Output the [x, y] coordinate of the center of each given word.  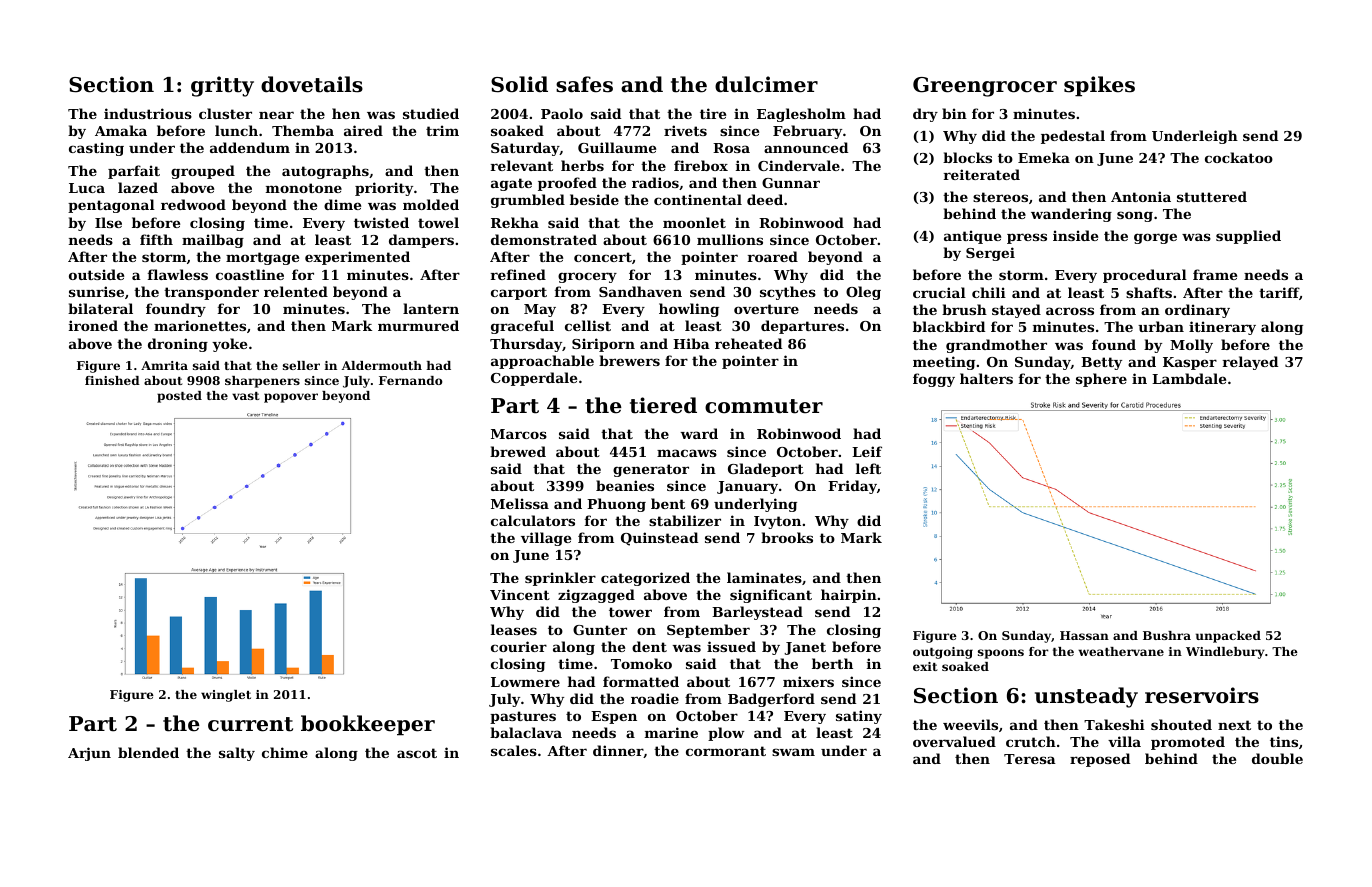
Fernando [411, 380]
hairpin [849, 596]
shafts [1149, 292]
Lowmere [525, 682]
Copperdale [534, 379]
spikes [1099, 86]
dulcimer [766, 84]
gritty [222, 86]
